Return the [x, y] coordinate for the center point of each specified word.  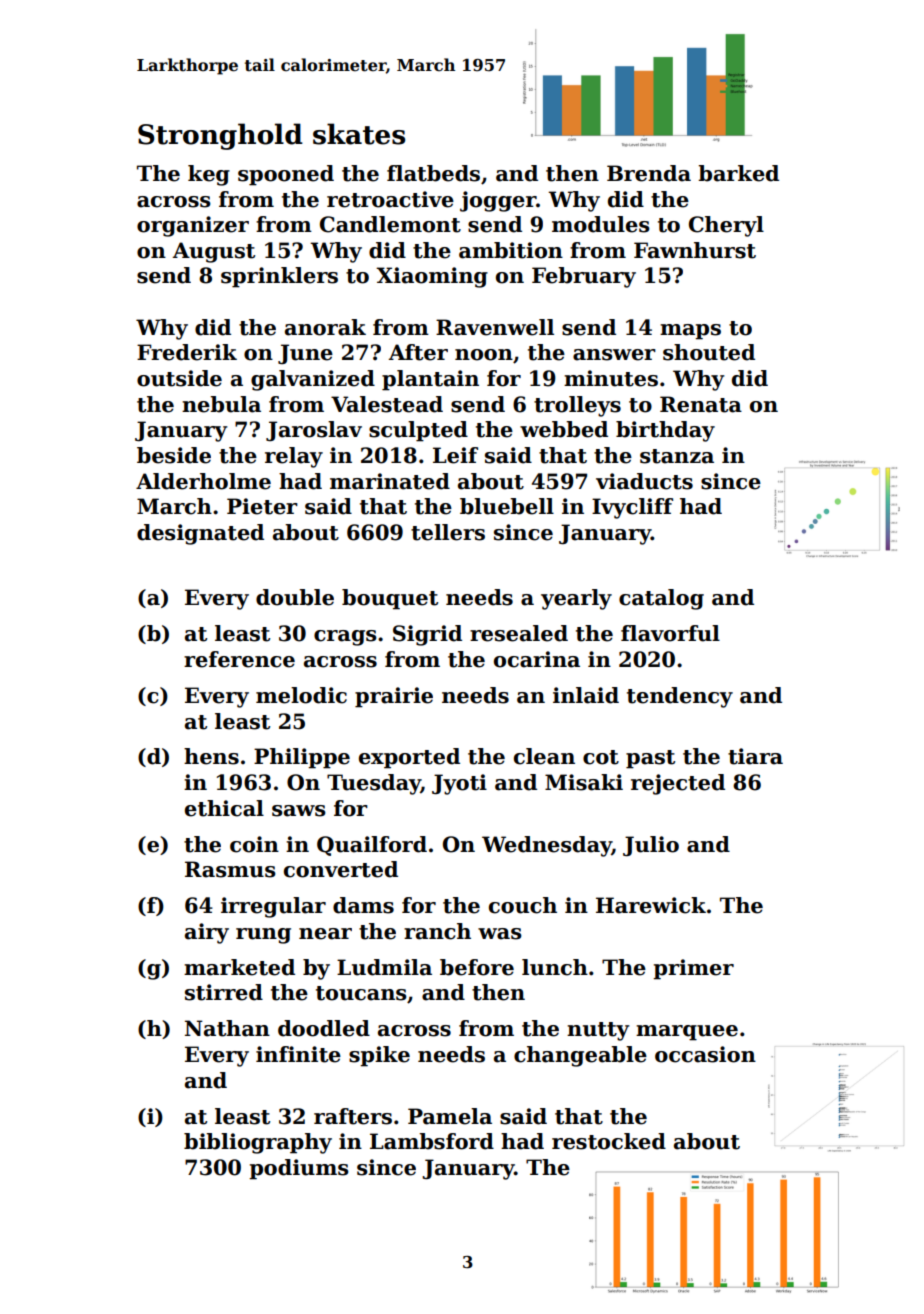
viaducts [644, 481]
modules [601, 224]
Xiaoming [432, 277]
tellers [448, 532]
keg [209, 175]
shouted [709, 352]
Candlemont [390, 224]
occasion [705, 1054]
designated [200, 534]
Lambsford [432, 1141]
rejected [678, 784]
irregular [273, 907]
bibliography [258, 1143]
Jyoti [459, 784]
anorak [325, 327]
